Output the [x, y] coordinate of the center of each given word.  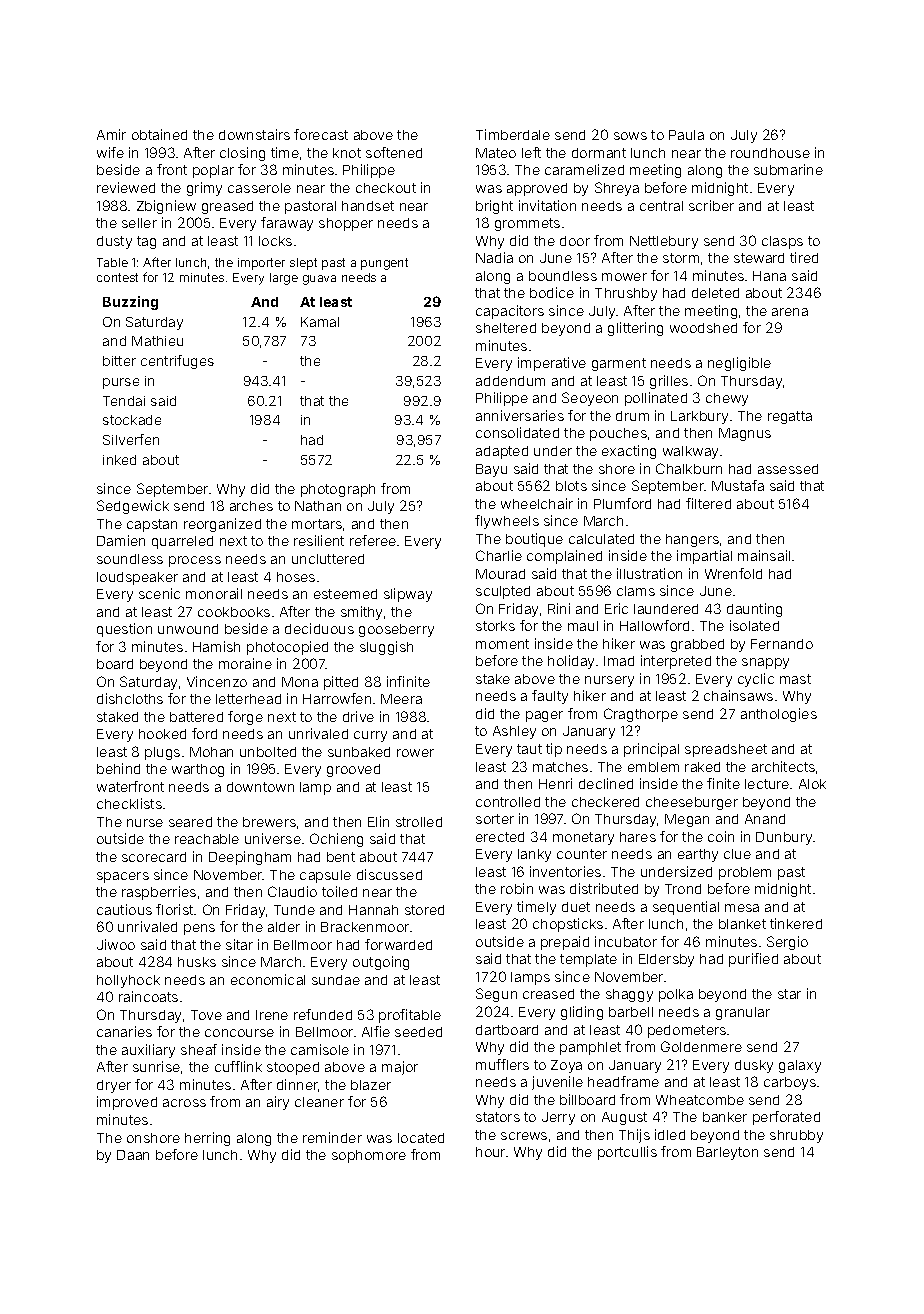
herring [207, 1139]
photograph [338, 490]
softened [394, 152]
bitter [119, 361]
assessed [788, 469]
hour [490, 1152]
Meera [401, 699]
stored [424, 910]
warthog [198, 770]
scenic [159, 593]
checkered [605, 802]
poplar [213, 171]
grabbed [697, 645]
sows [630, 136]
